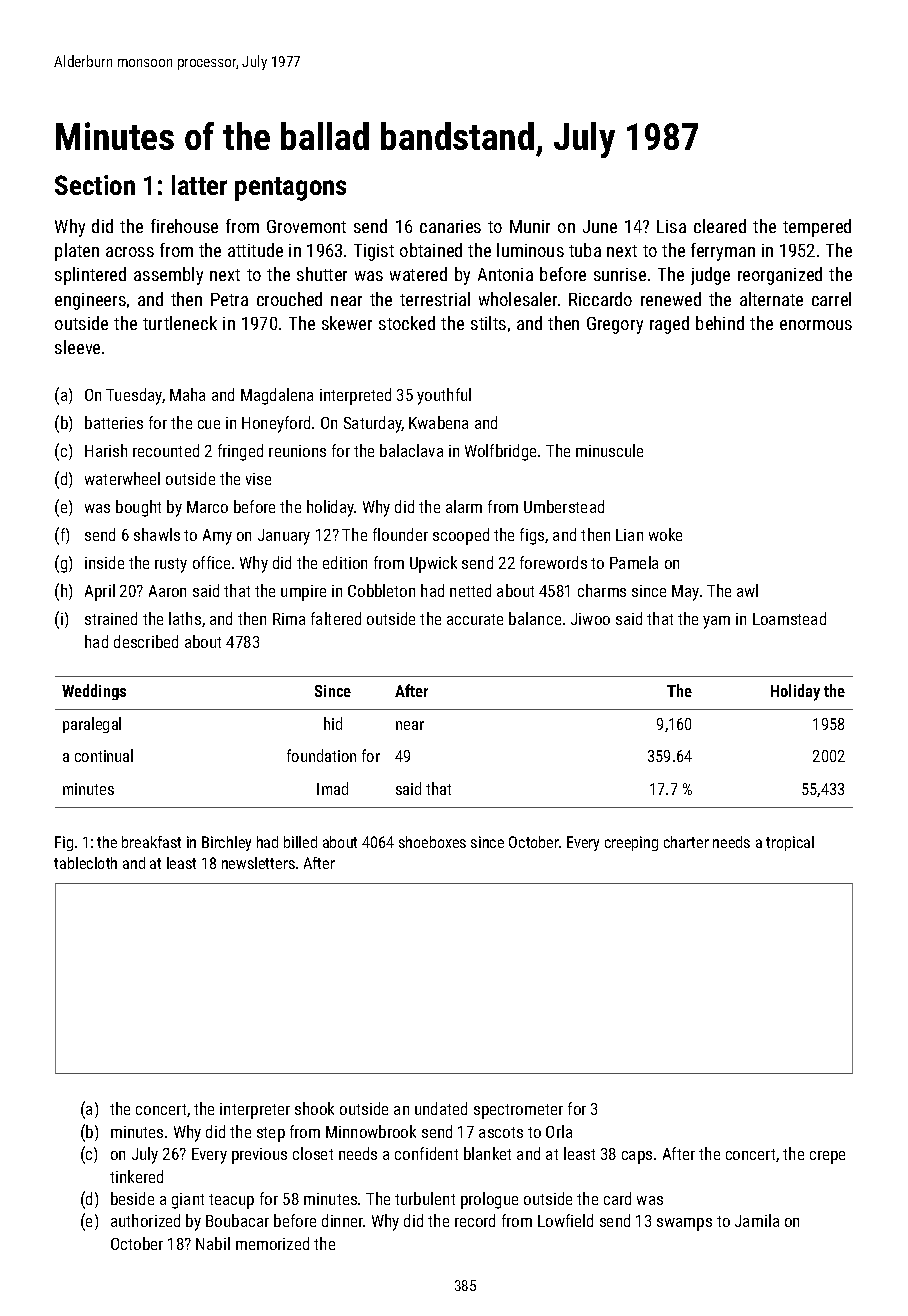 Image resolution: width=908 pixels, height=1316 pixels. What do you see at coordinates (686, 842) in the page?
I see `charter` at bounding box center [686, 842].
